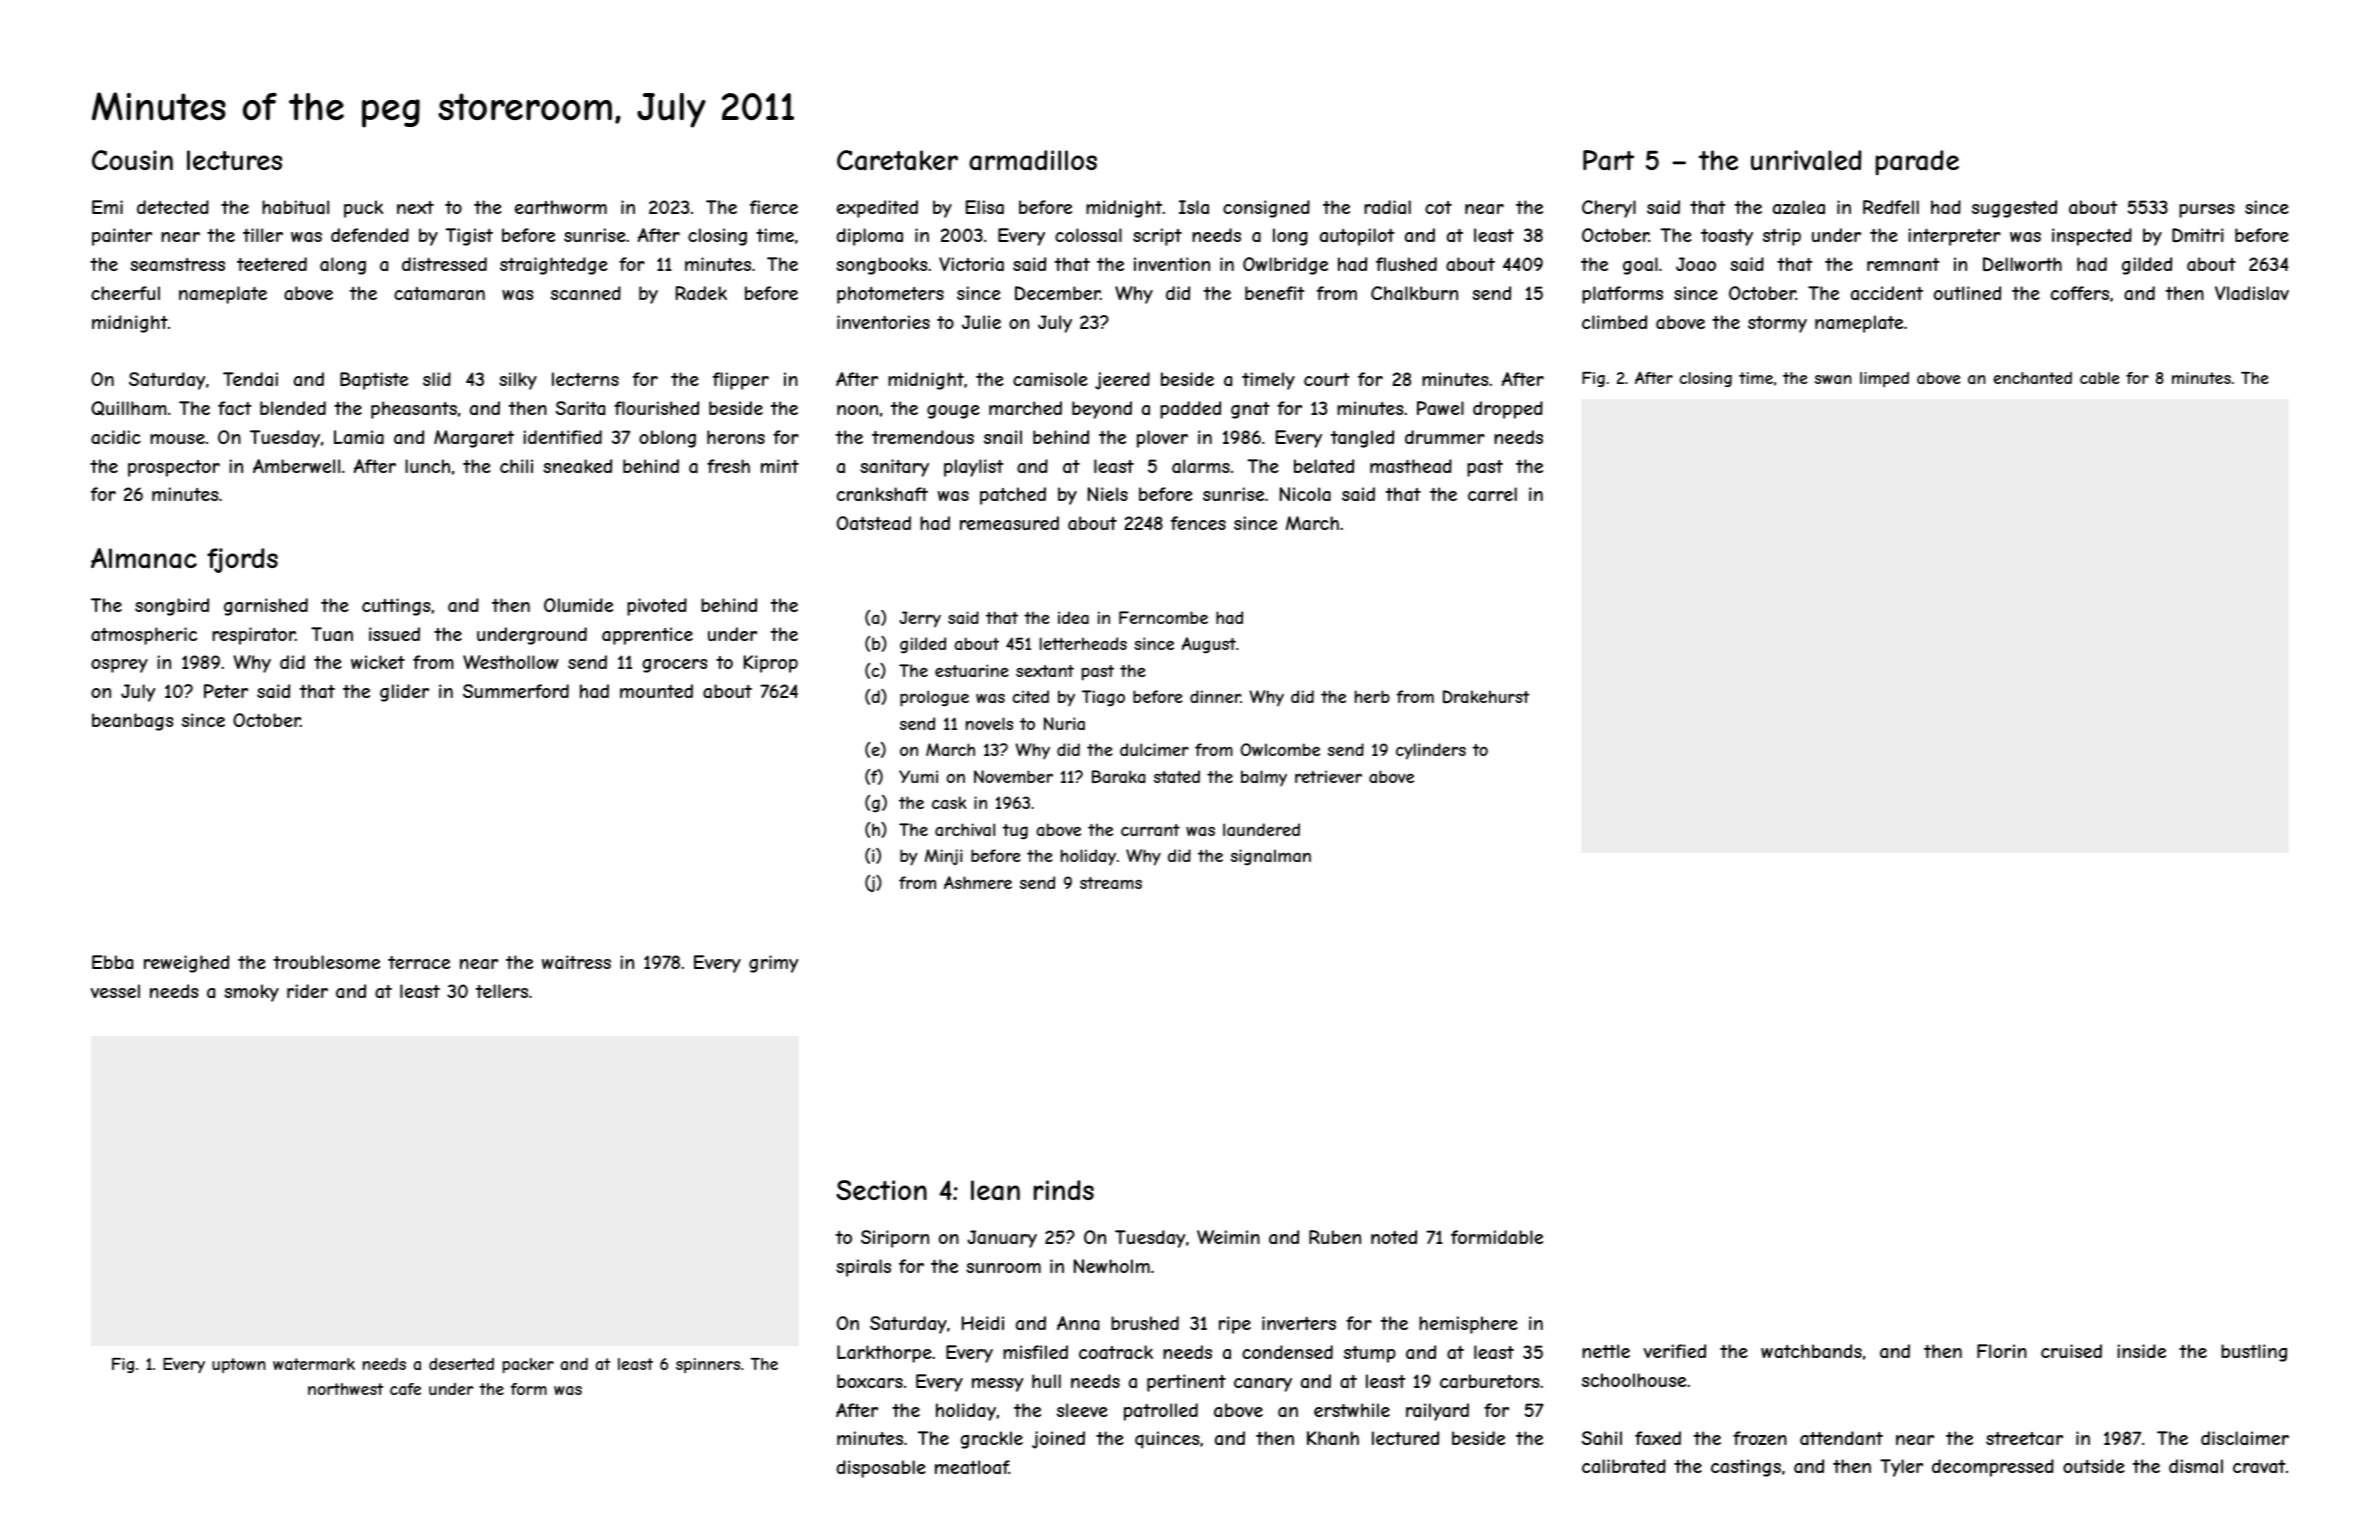 The height and width of the screenshot is (1540, 2380). What do you see at coordinates (2100, 378) in the screenshot?
I see `cable` at bounding box center [2100, 378].
